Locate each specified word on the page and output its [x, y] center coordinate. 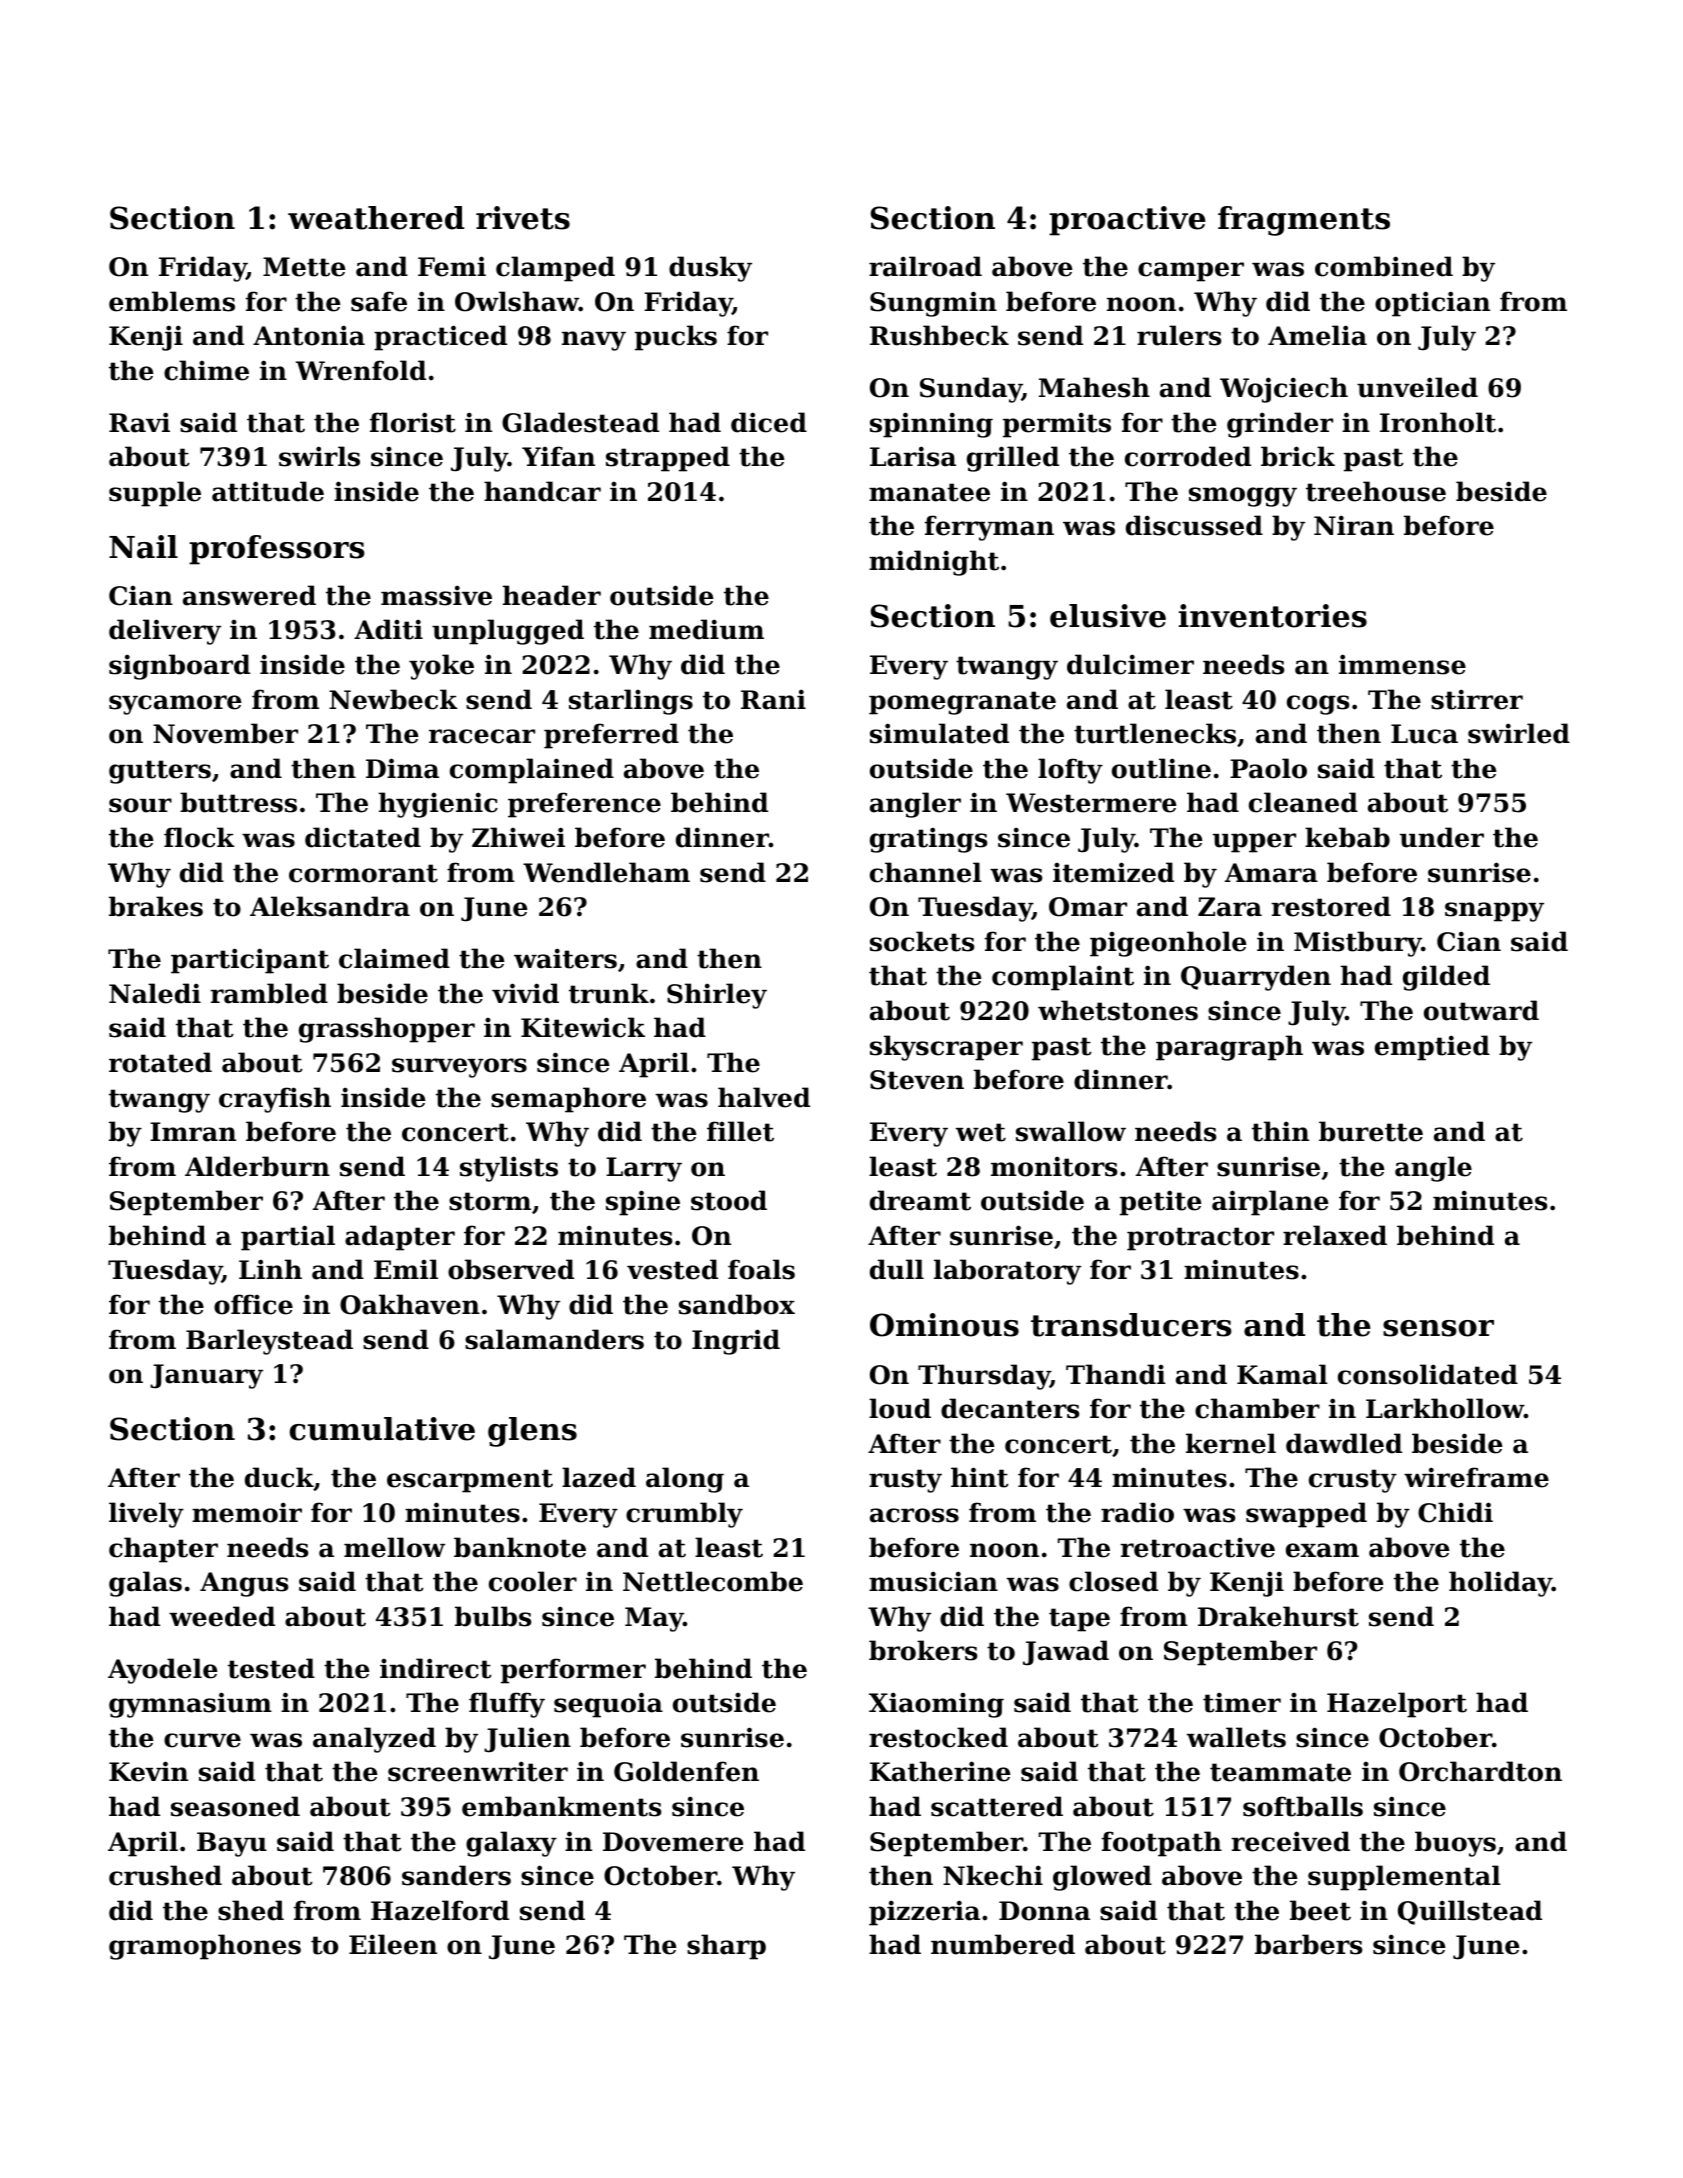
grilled [1013, 459]
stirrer [1477, 699]
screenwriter [478, 1771]
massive [436, 595]
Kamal [1282, 1374]
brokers [923, 1650]
